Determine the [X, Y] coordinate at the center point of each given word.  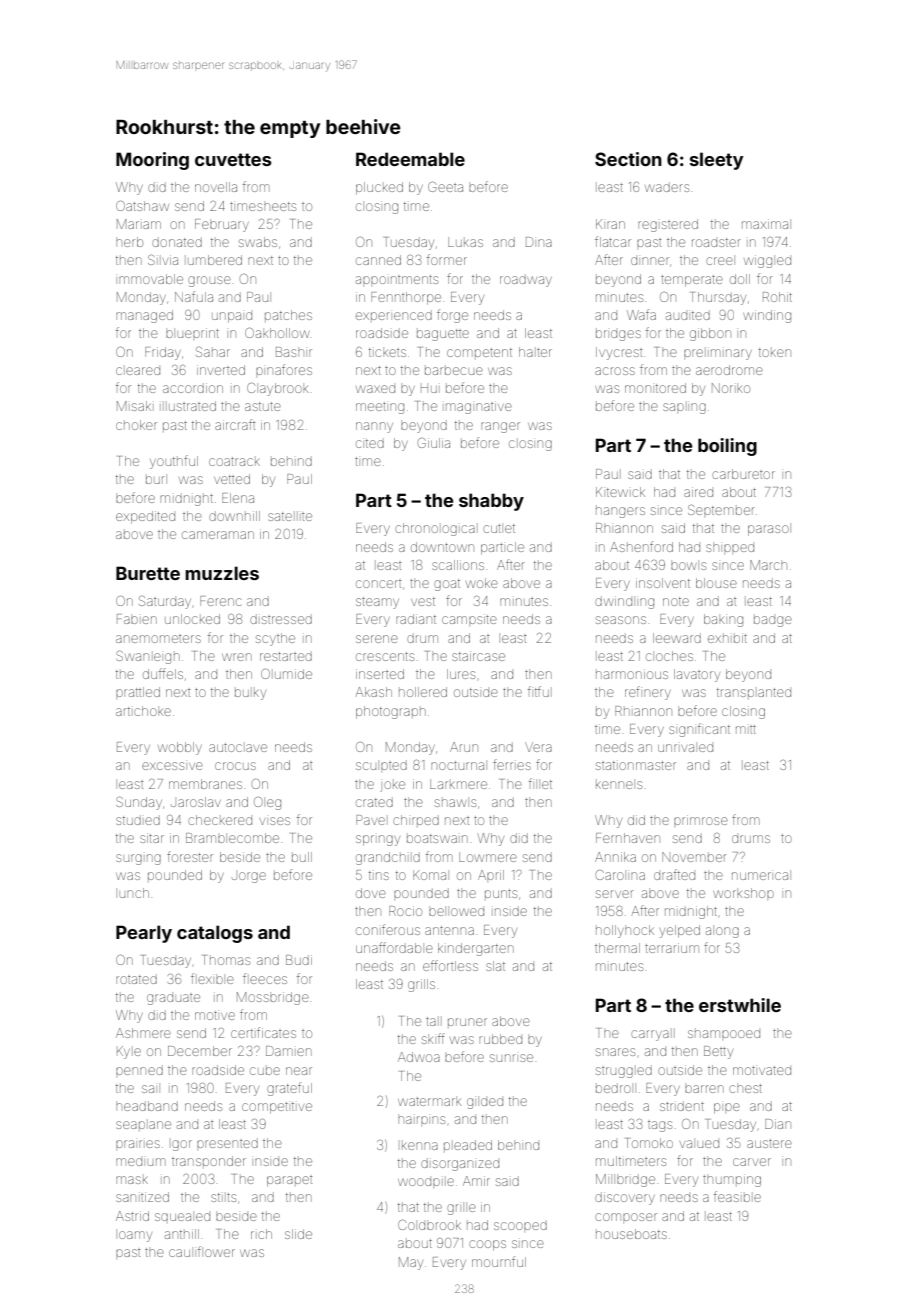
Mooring [152, 161]
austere [769, 1143]
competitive [277, 1108]
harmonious [632, 674]
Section [628, 159]
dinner [650, 261]
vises [275, 821]
